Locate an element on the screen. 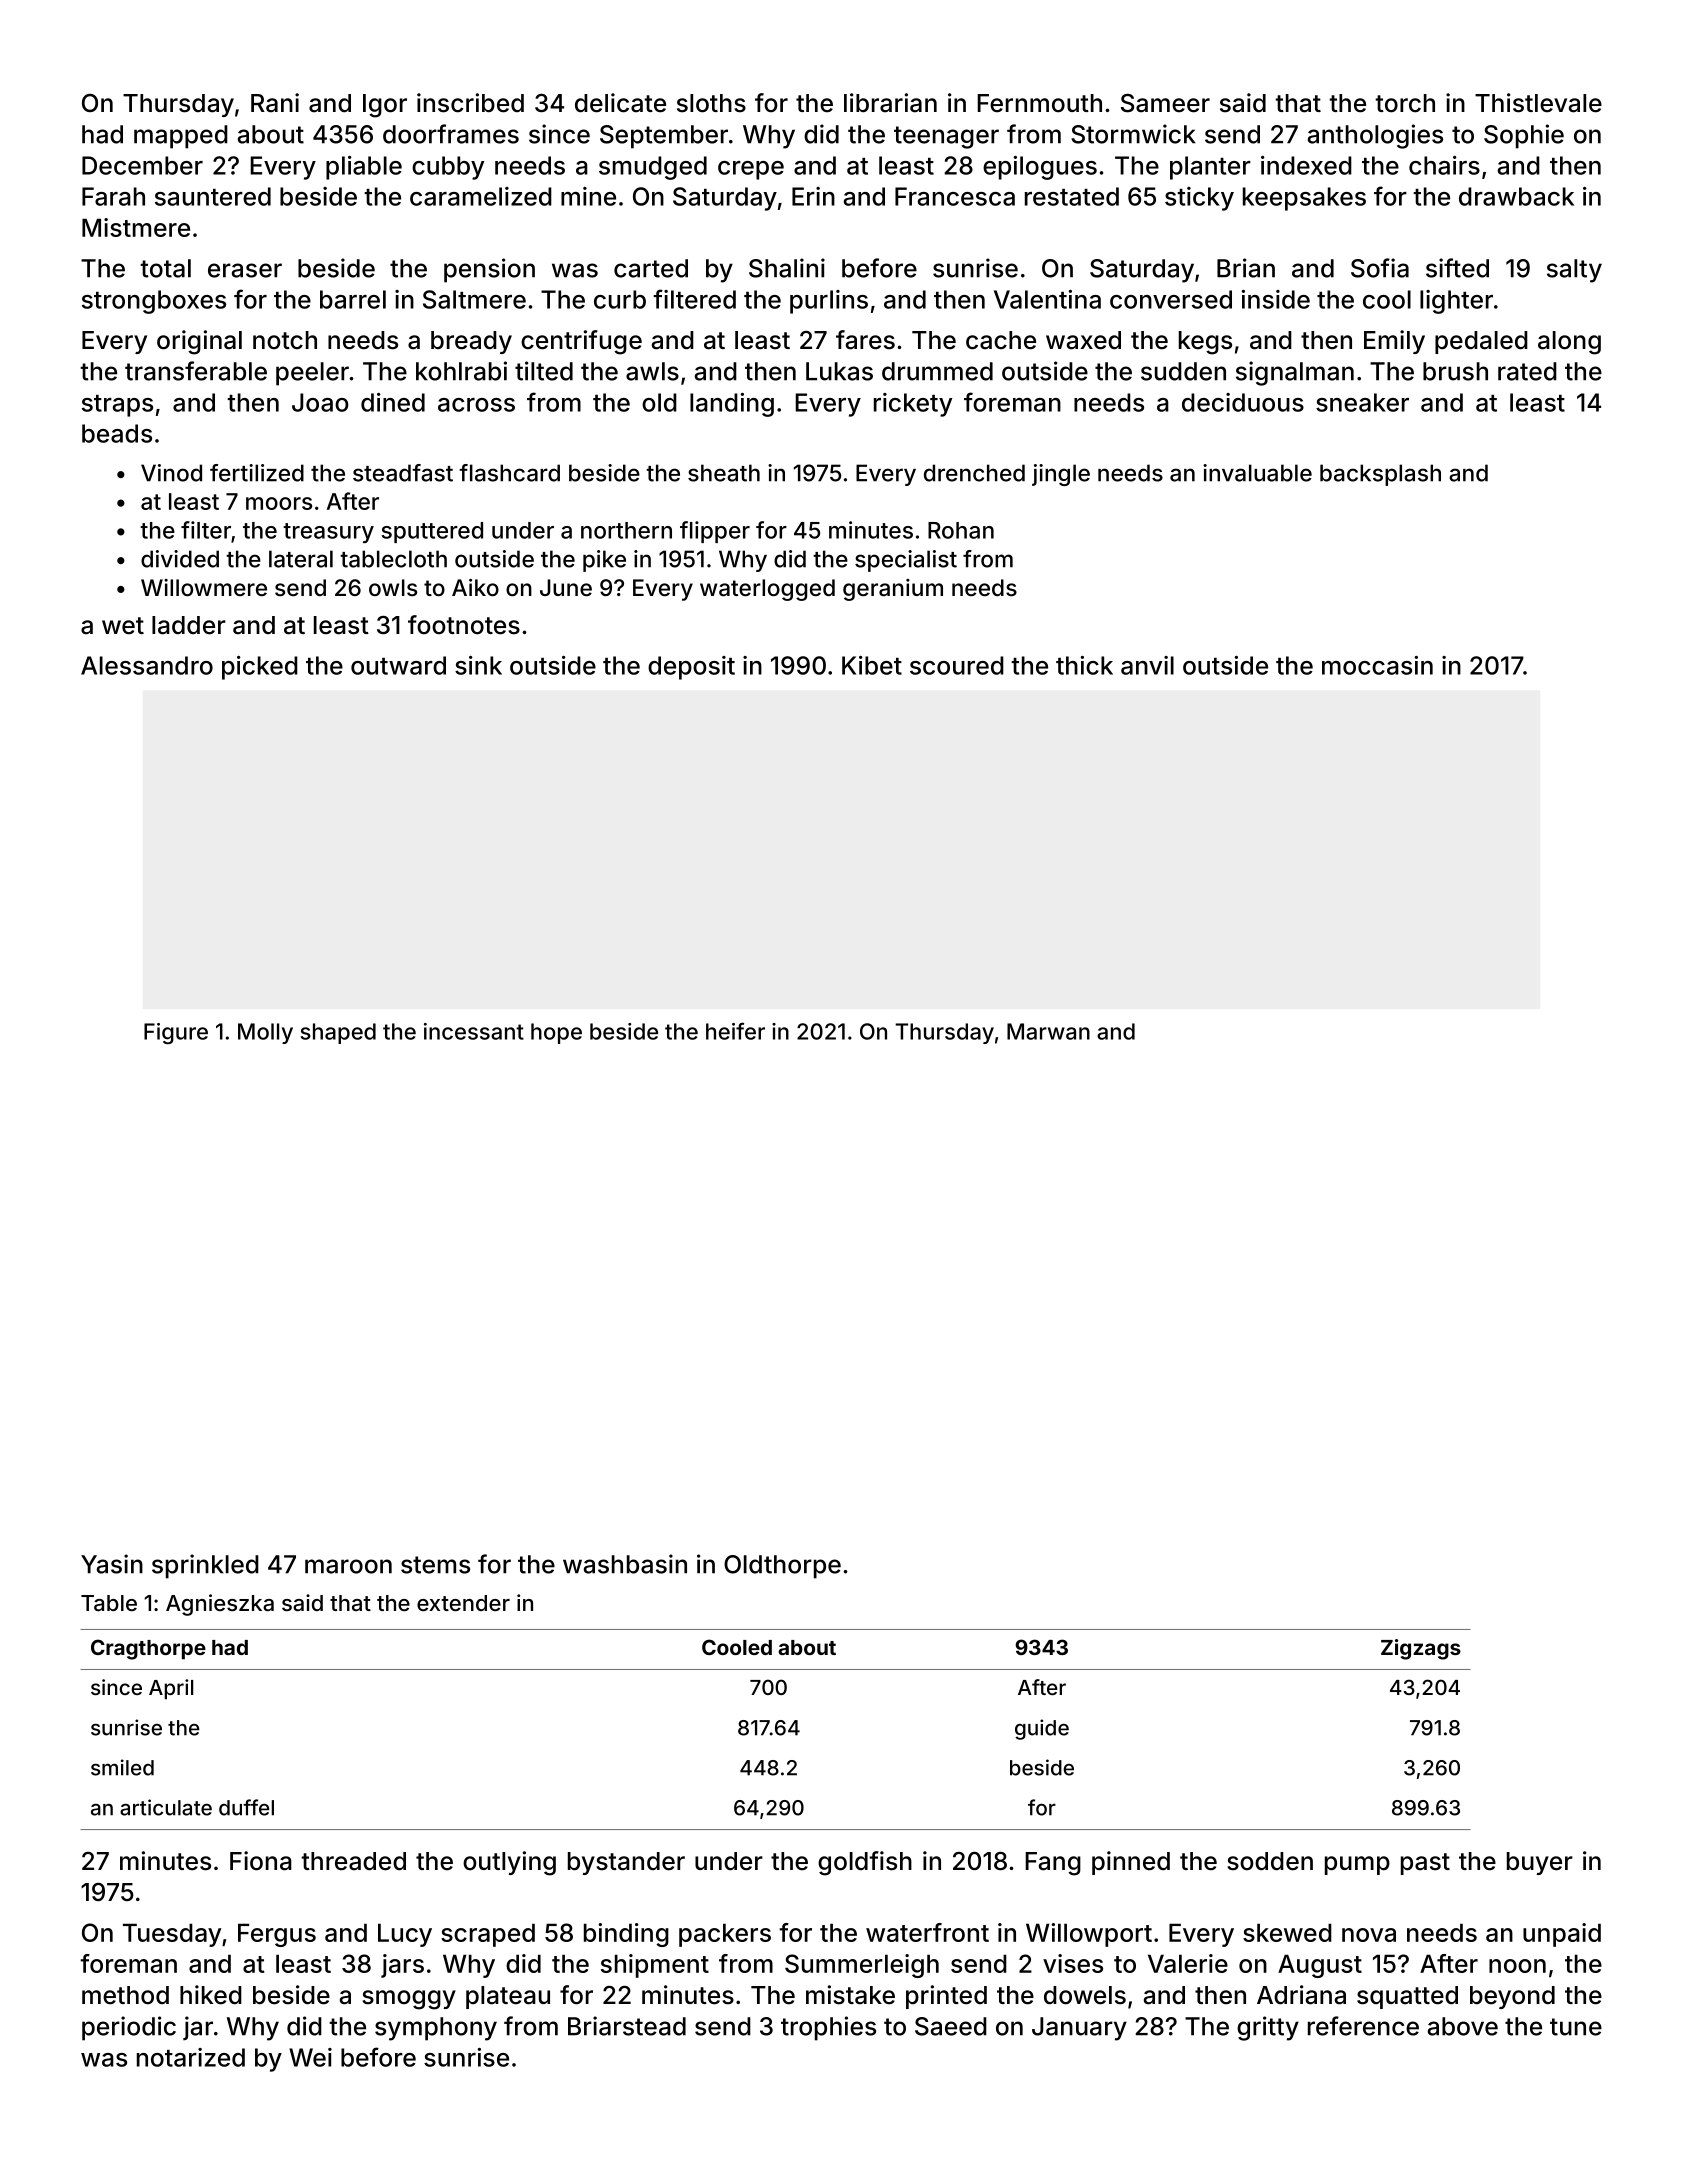  Zigzags is located at coordinates (1421, 1649).
